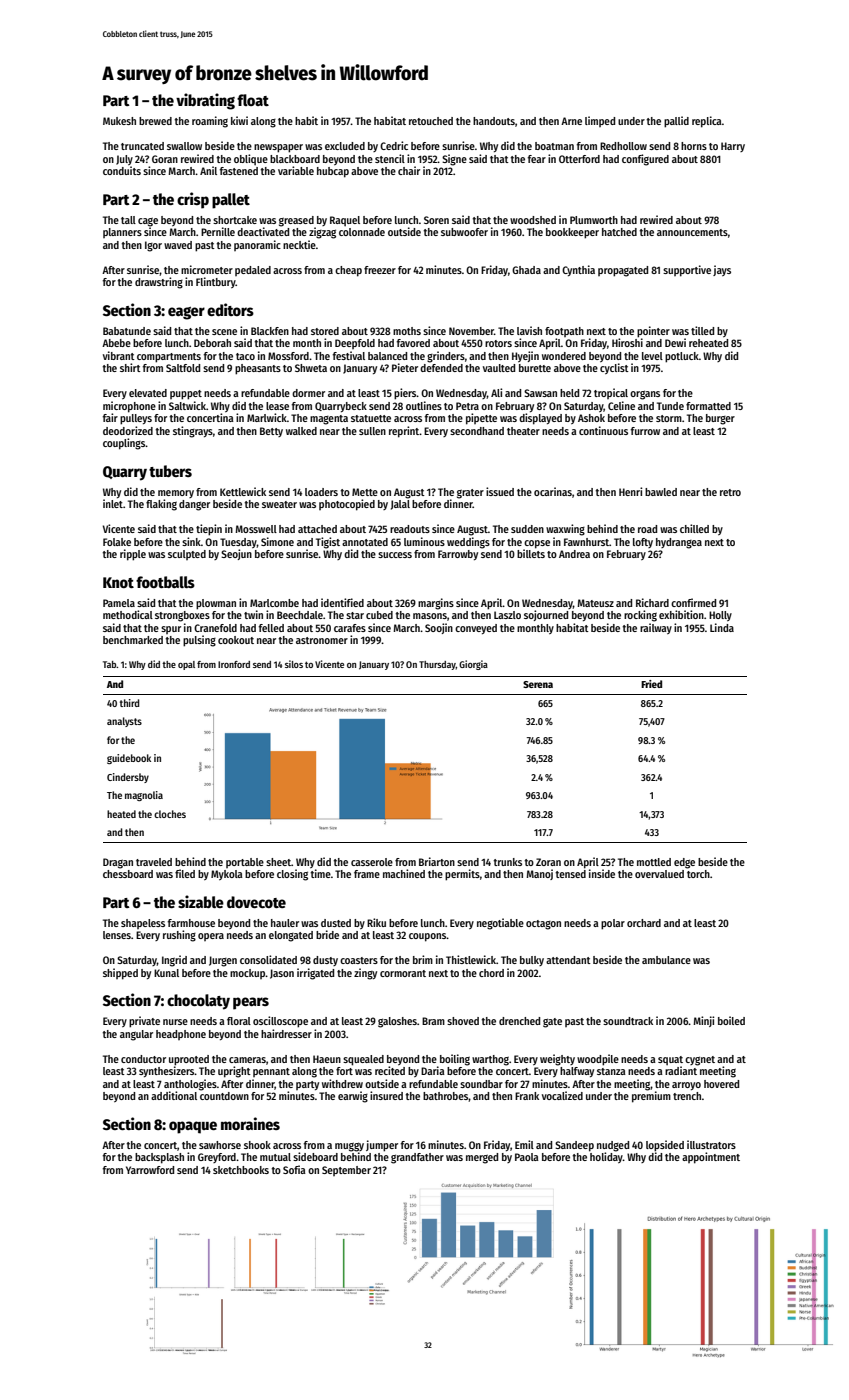  Describe the element at coordinates (253, 100) in the screenshot. I see `float` at that location.
